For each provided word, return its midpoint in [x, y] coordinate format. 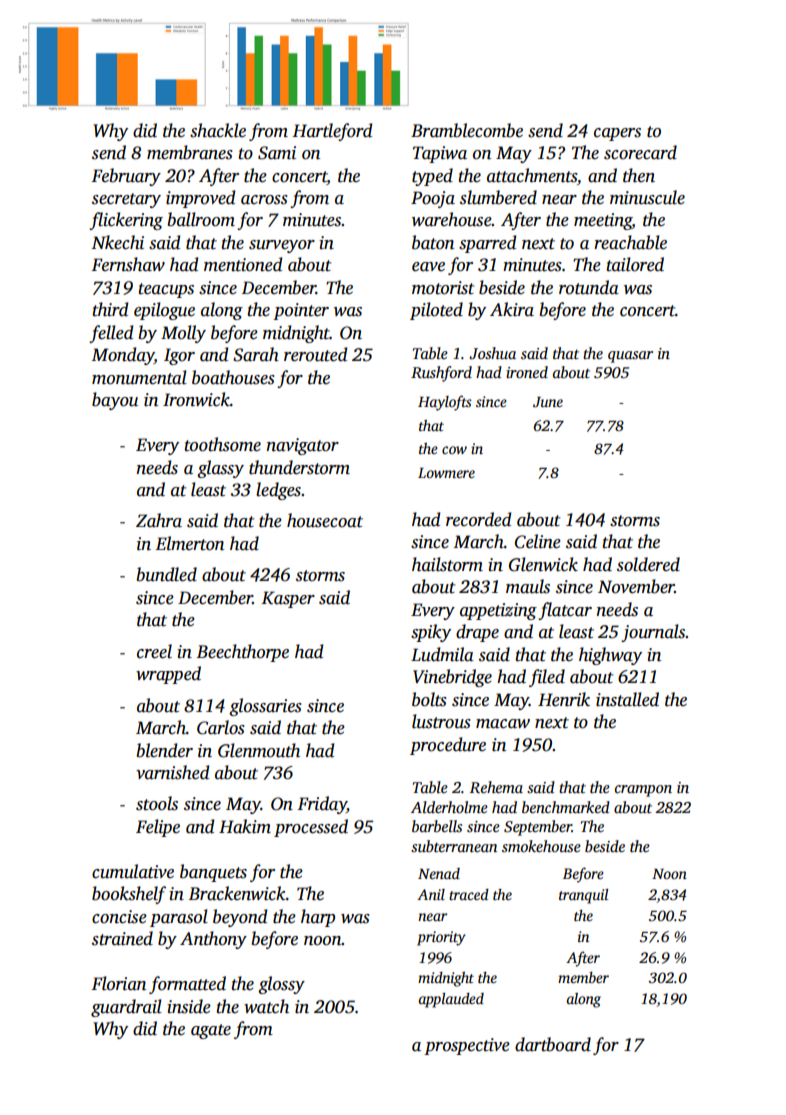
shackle [218, 130]
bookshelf [129, 895]
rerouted [315, 354]
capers [617, 134]
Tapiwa [440, 154]
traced [469, 894]
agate [211, 1031]
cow [454, 450]
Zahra [159, 520]
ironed [527, 372]
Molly [183, 334]
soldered [648, 564]
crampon [643, 791]
